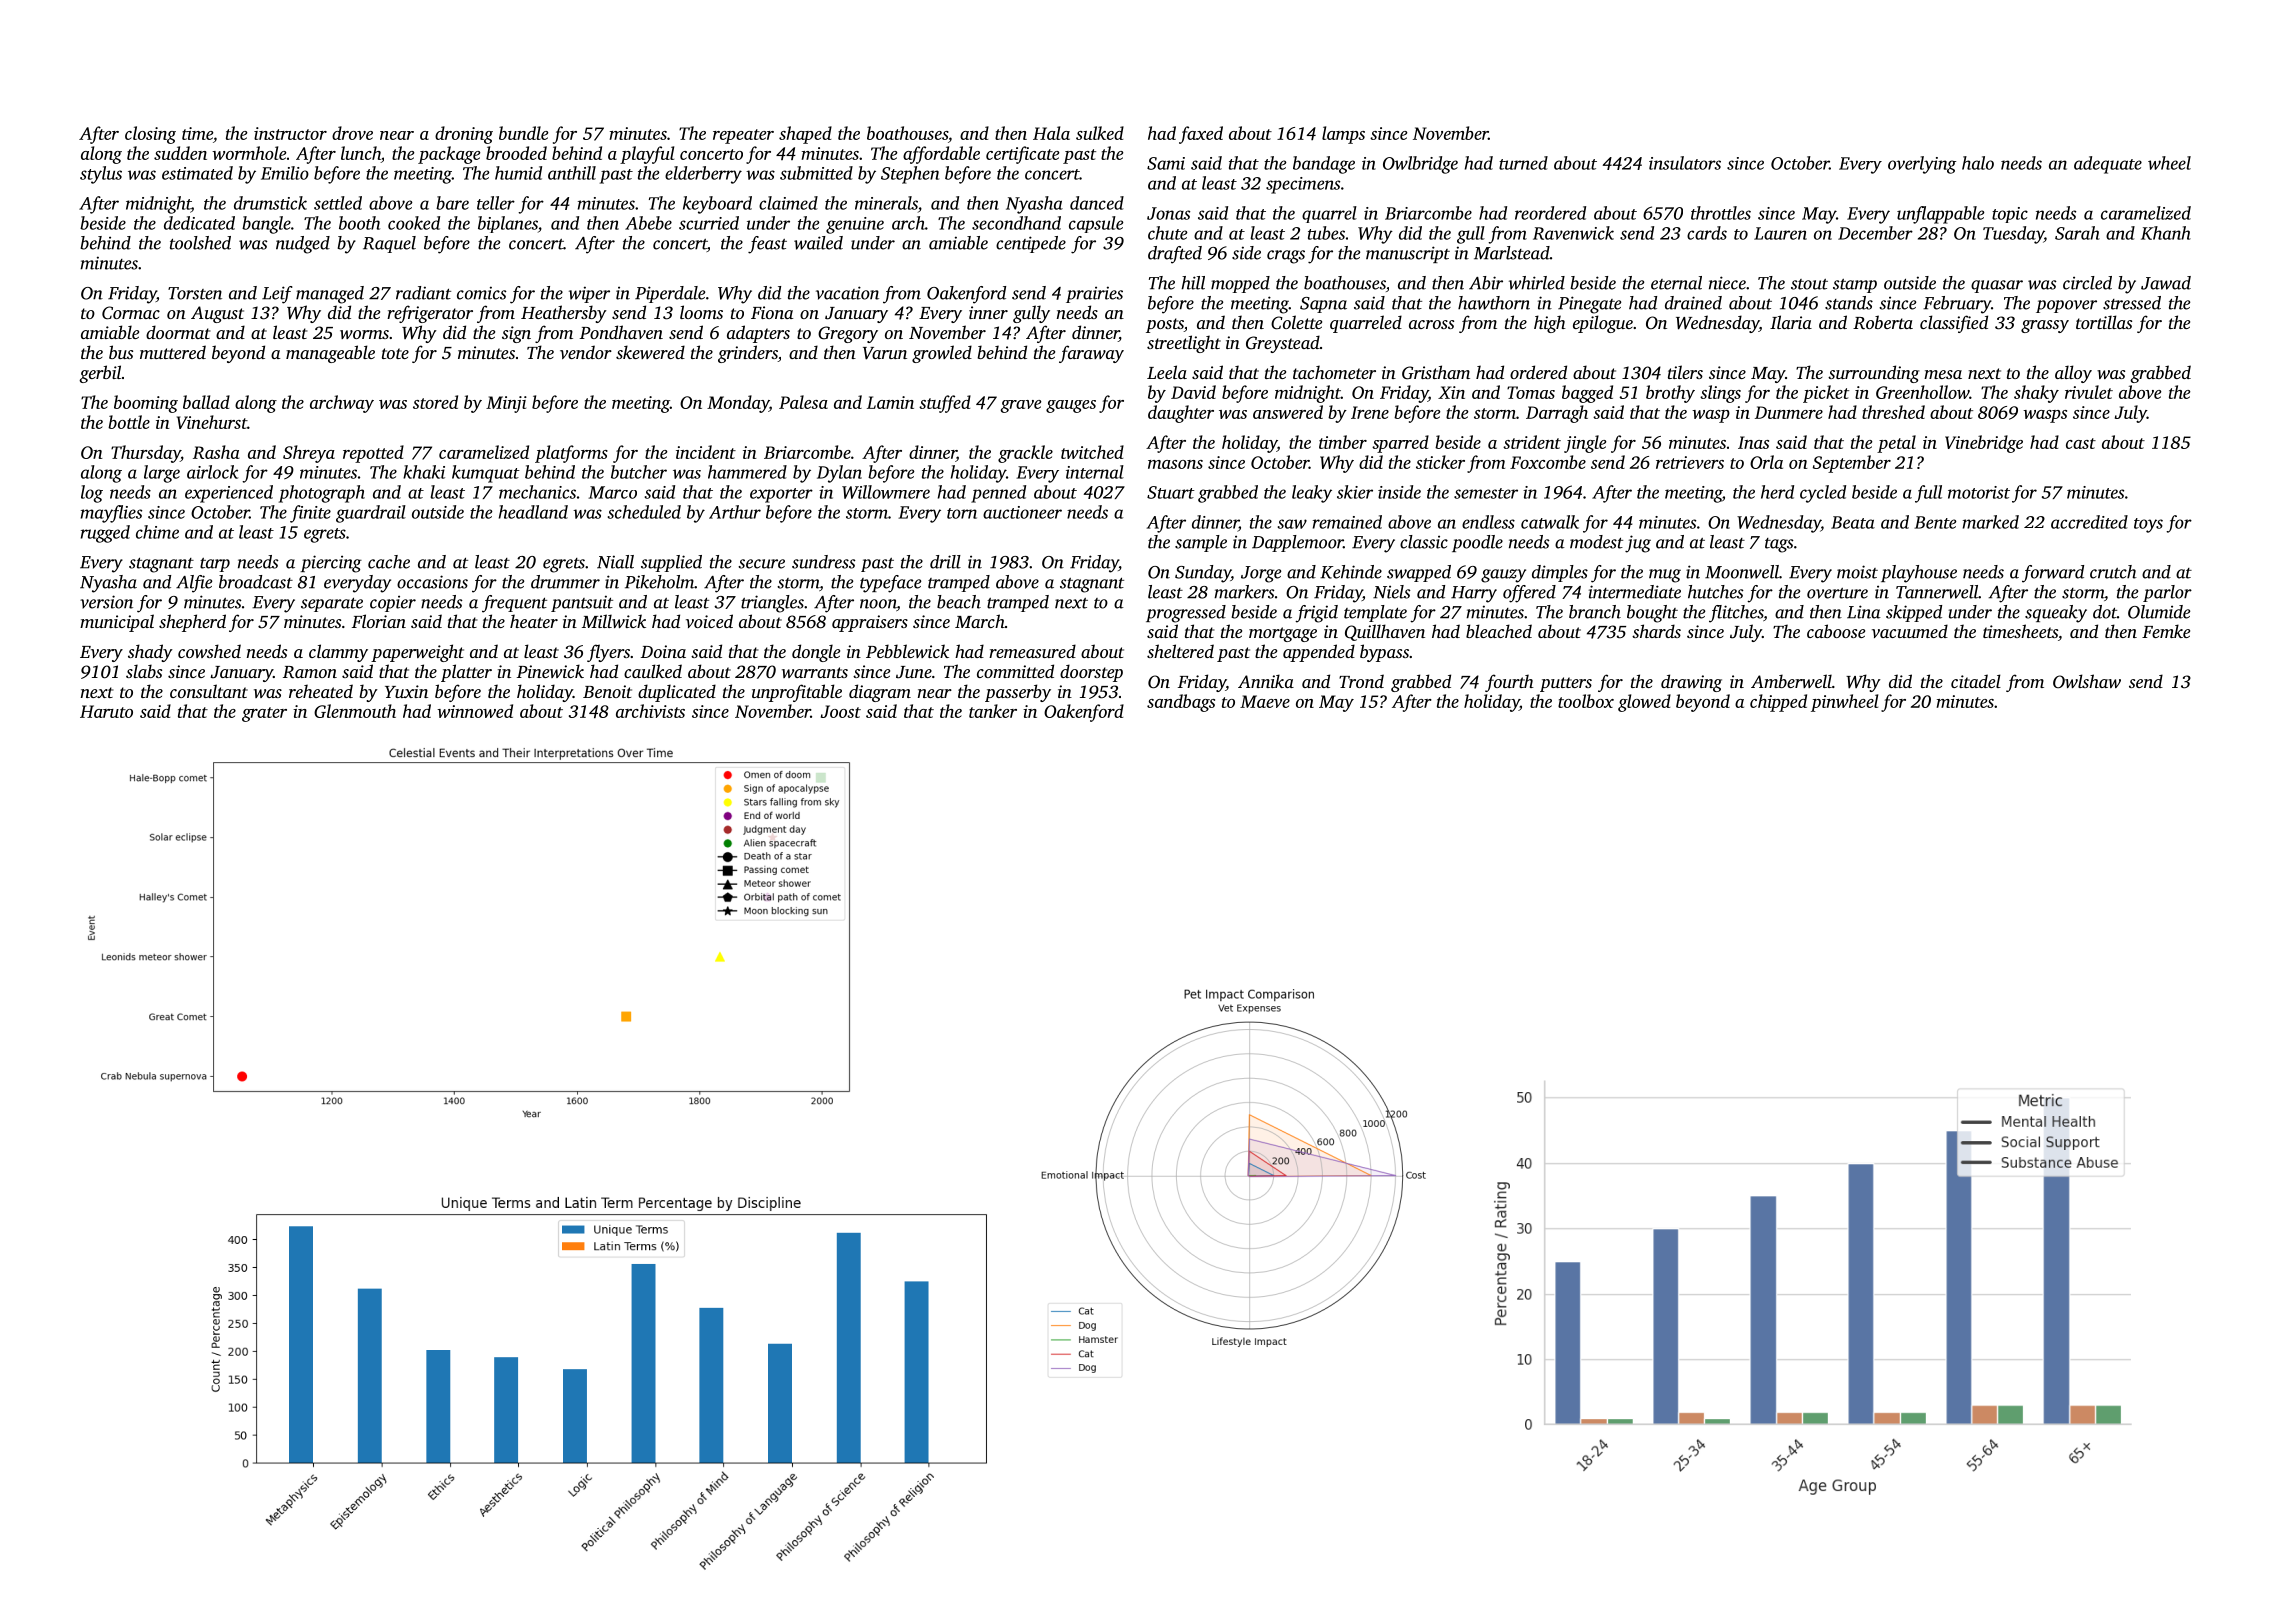  Describe the element at coordinates (249, 153) in the page. I see `wormhole` at that location.
